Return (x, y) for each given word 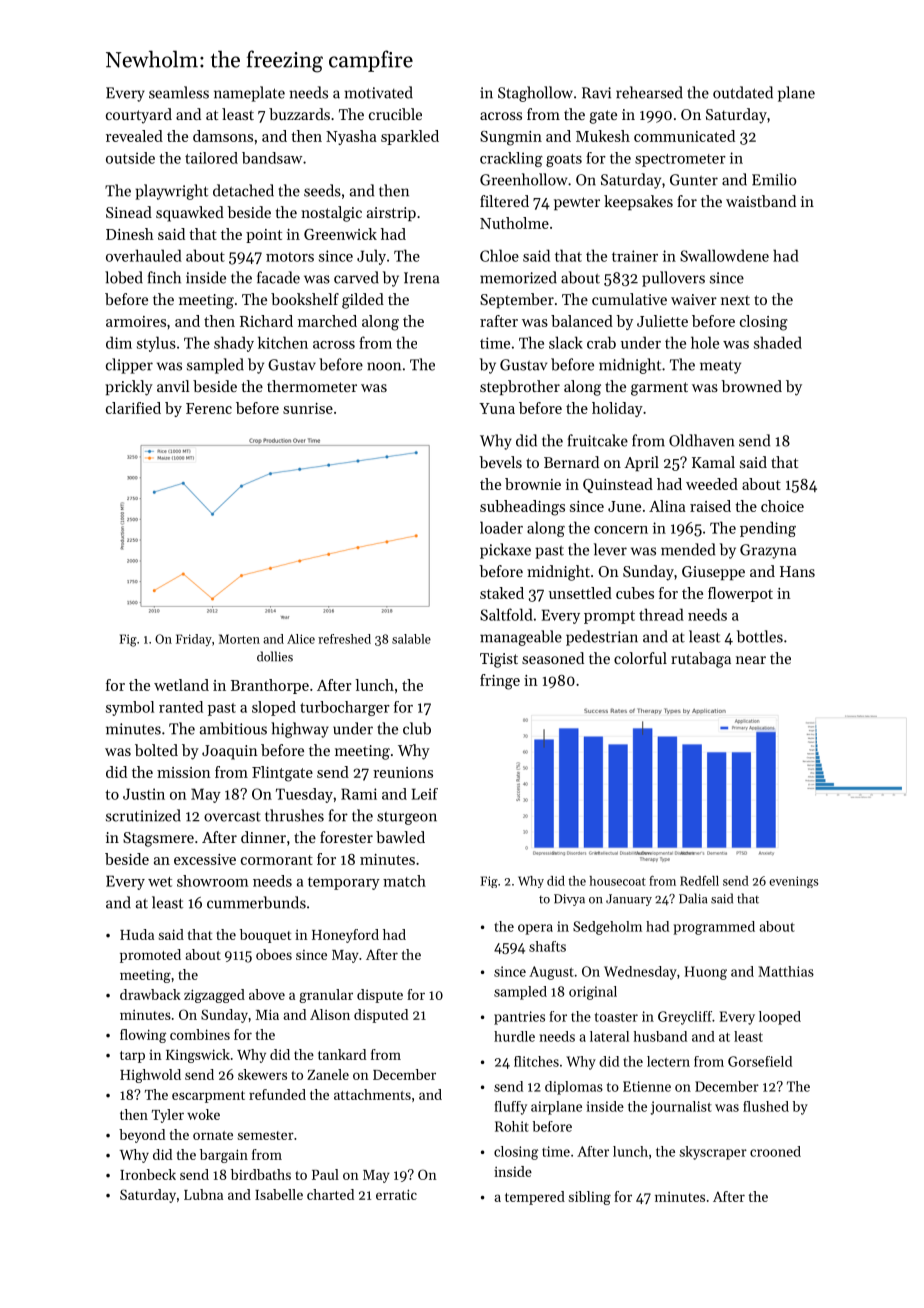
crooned (775, 1151)
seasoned (553, 658)
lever (610, 549)
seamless (179, 92)
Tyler (168, 1116)
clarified (133, 408)
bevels (500, 462)
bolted (156, 750)
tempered (535, 1198)
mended (688, 549)
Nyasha (351, 137)
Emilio (774, 179)
